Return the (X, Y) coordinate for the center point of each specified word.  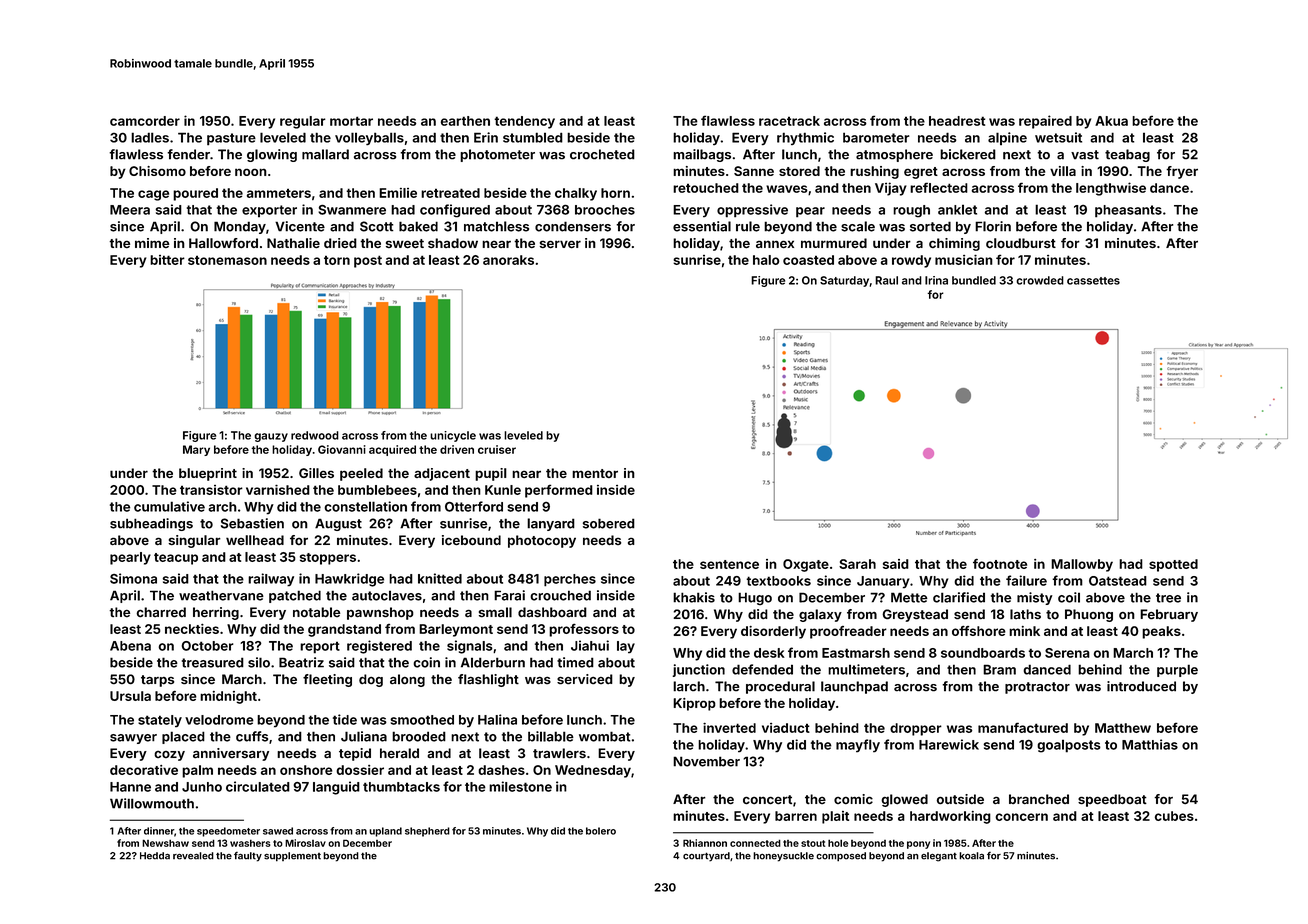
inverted (729, 728)
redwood (315, 435)
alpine (1007, 139)
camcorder (145, 121)
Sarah (857, 564)
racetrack (789, 121)
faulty (248, 857)
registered (379, 647)
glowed (904, 800)
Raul (886, 280)
